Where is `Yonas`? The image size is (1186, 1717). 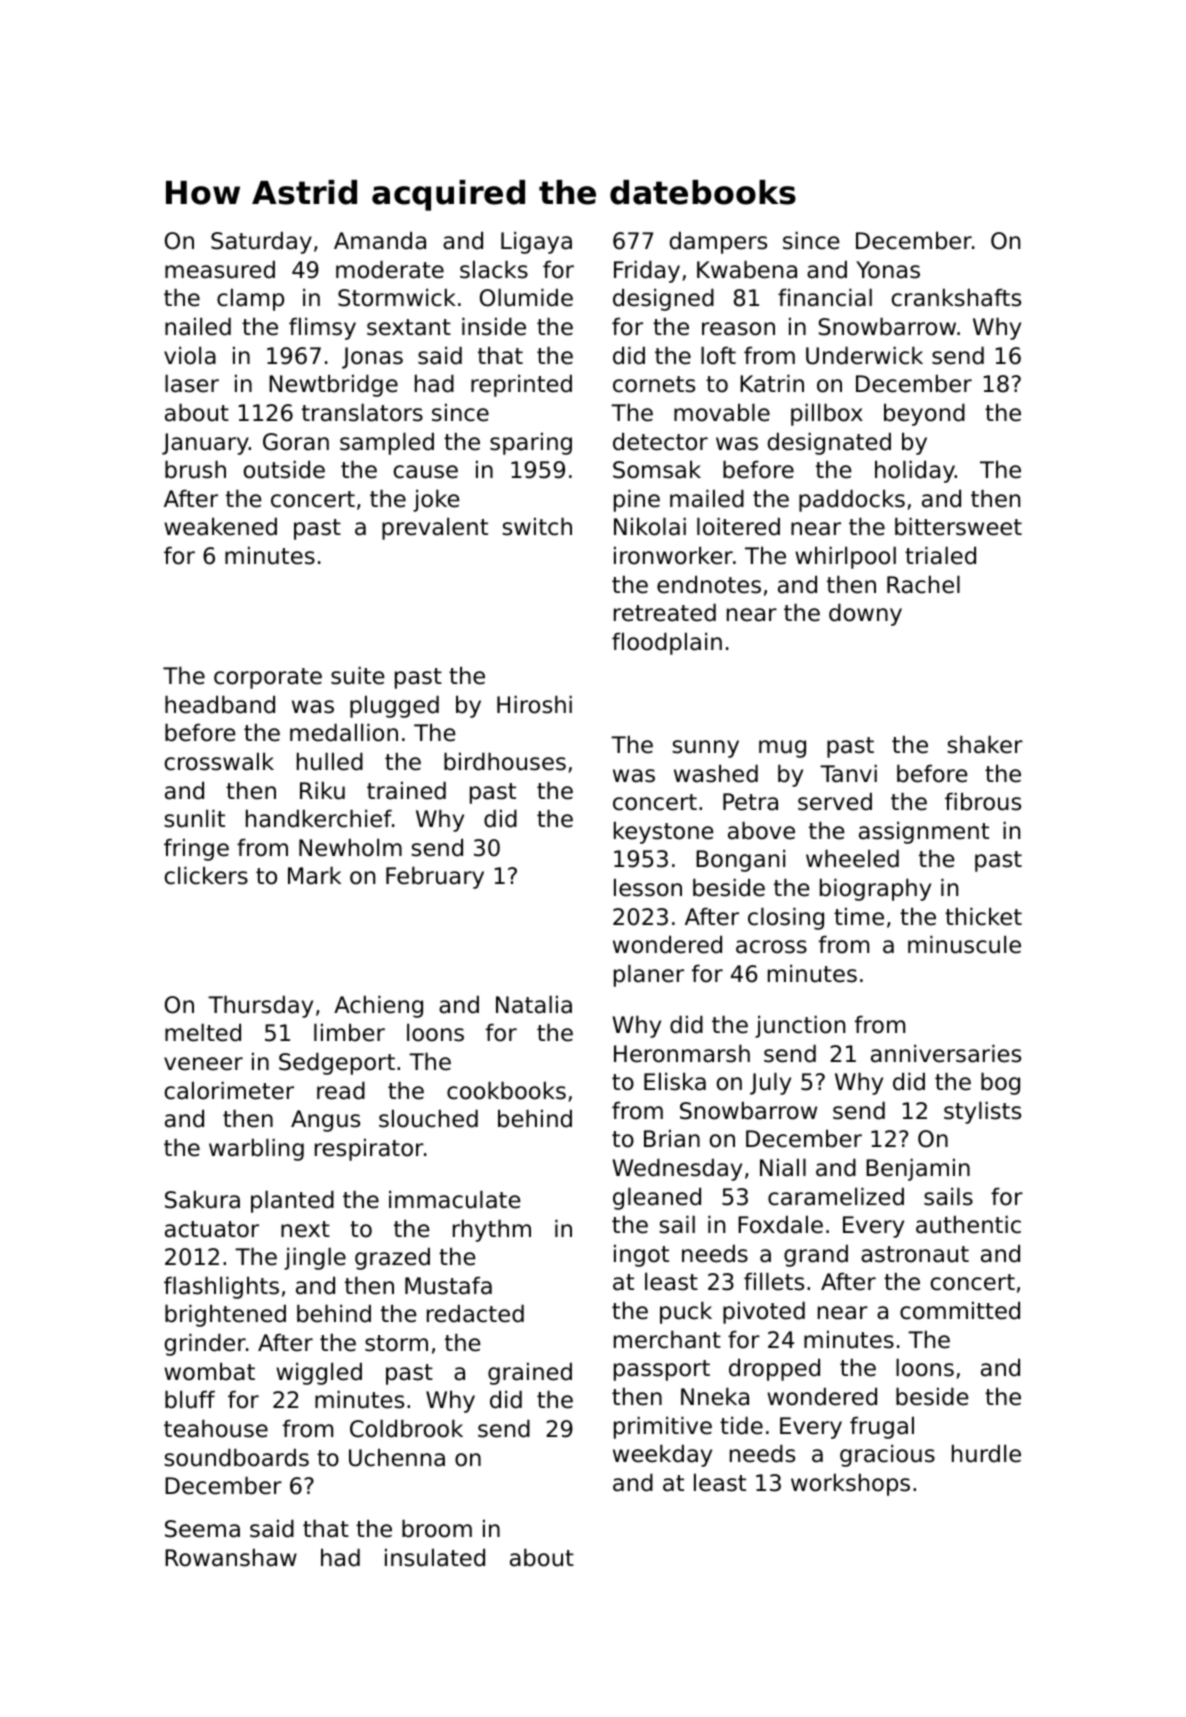
Yonas is located at coordinates (888, 270).
